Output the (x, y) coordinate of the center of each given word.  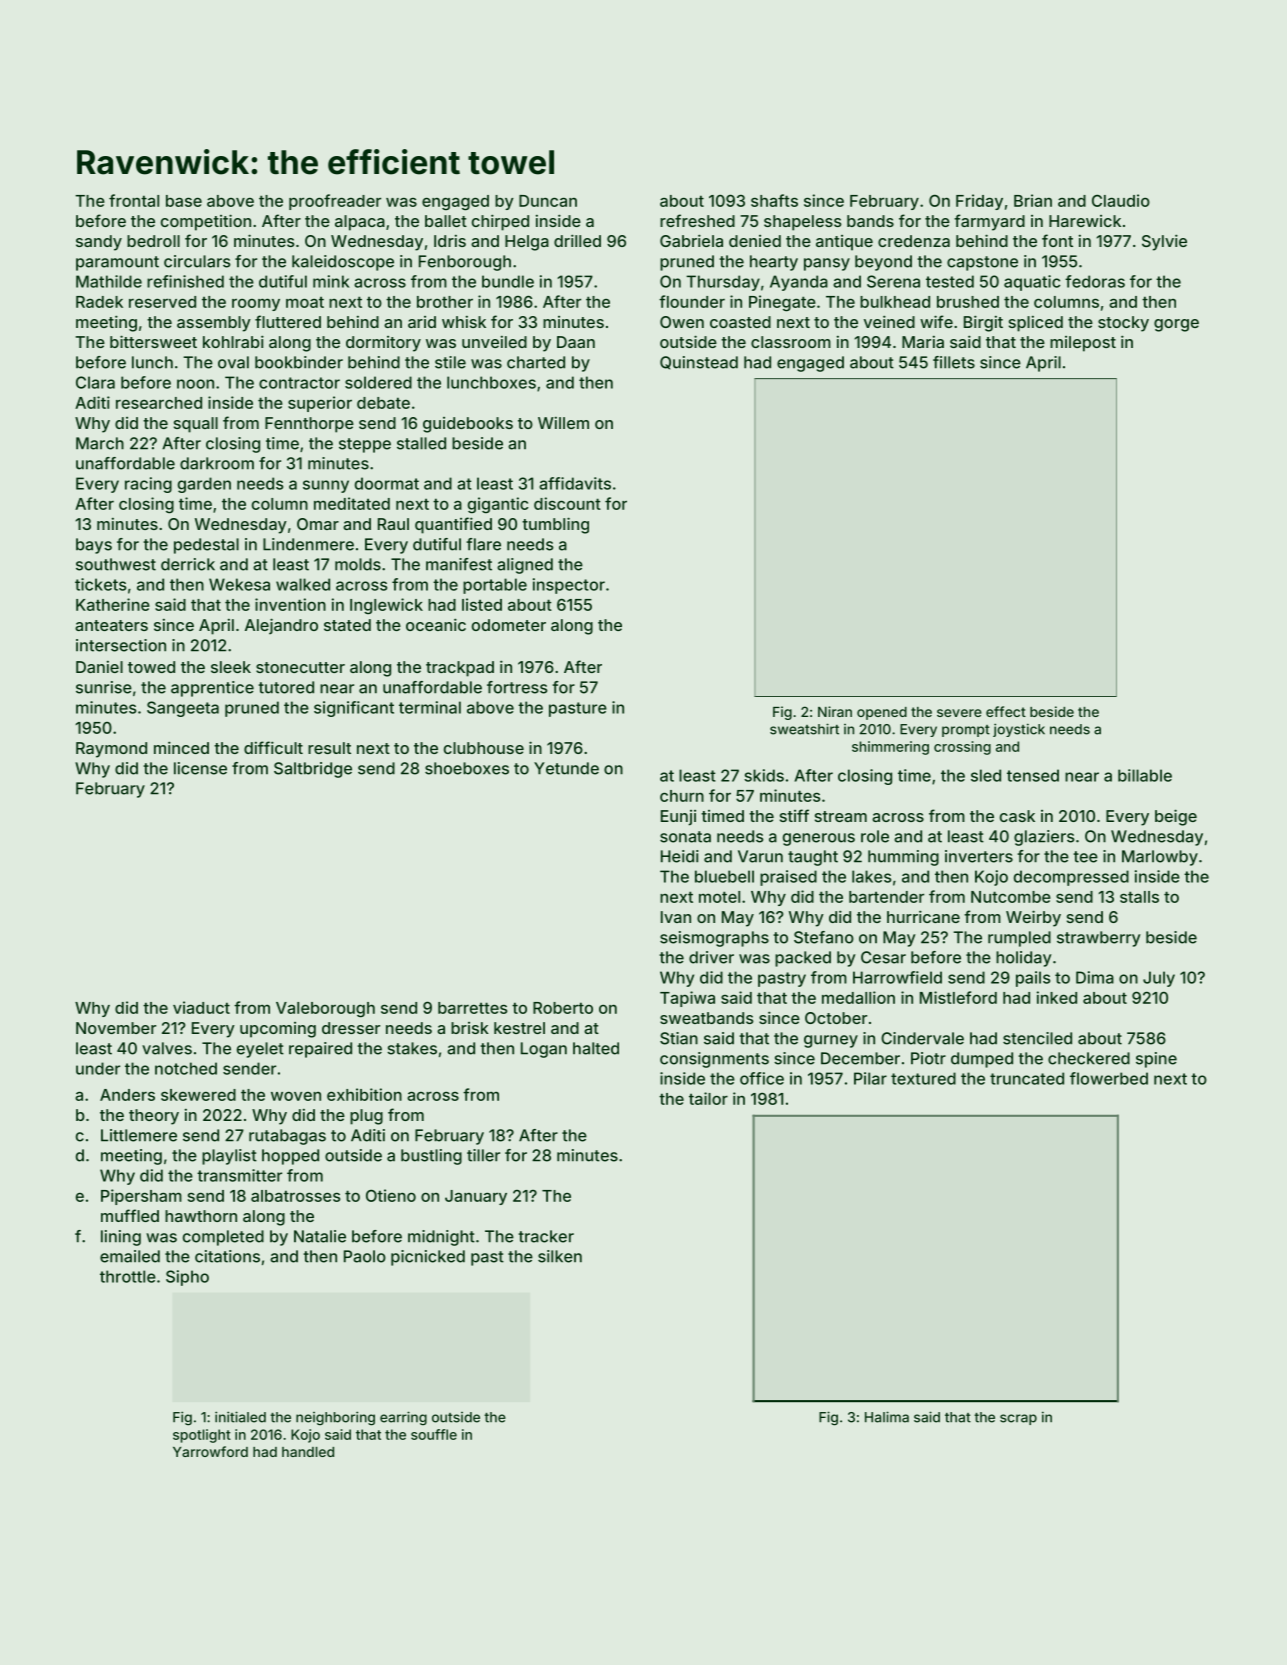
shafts (774, 200)
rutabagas (287, 1137)
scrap (1018, 1419)
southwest (116, 564)
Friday (979, 202)
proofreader (335, 202)
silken (560, 1256)
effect (1006, 711)
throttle (128, 1276)
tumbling (555, 525)
